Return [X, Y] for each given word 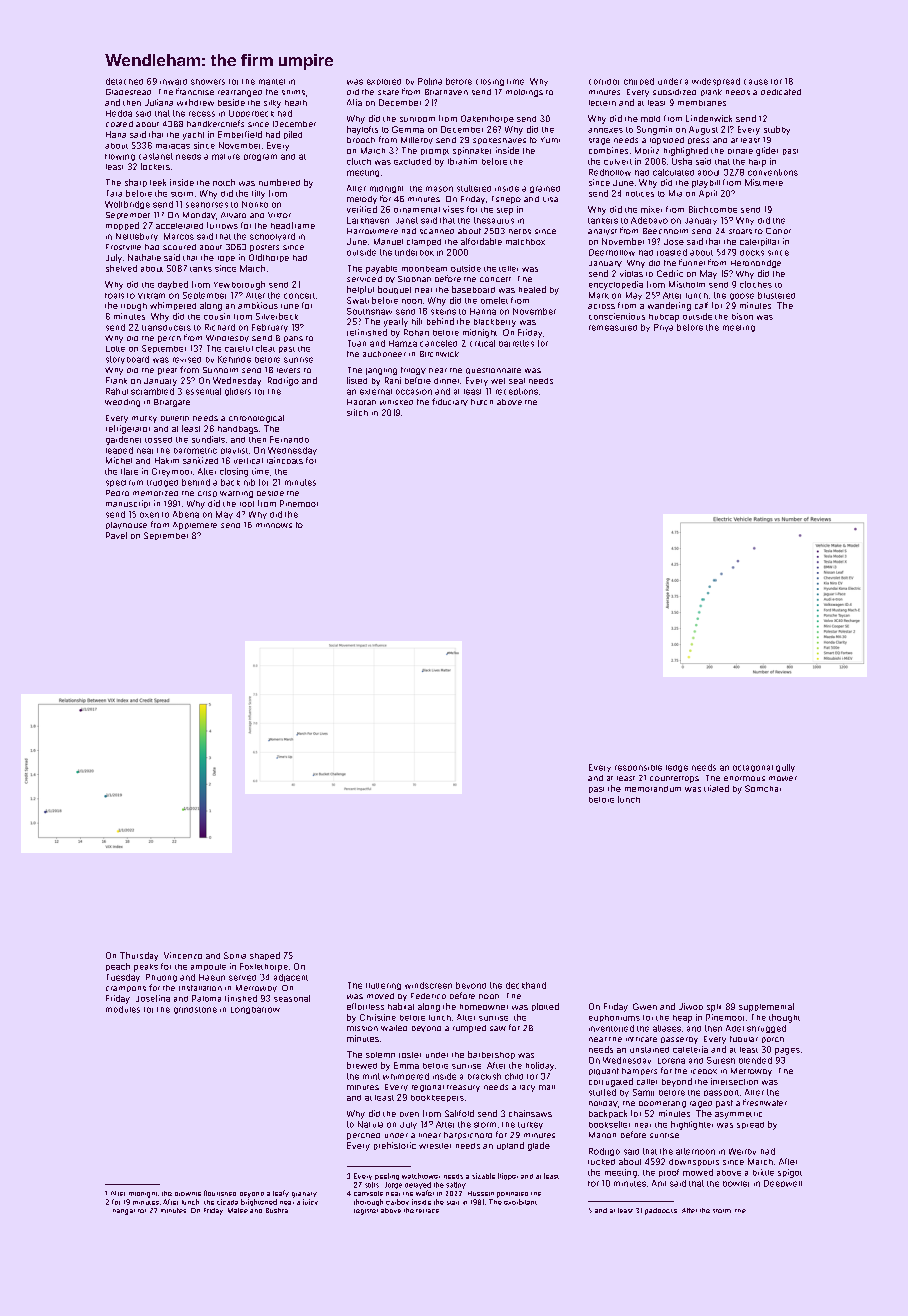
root [247, 504]
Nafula [370, 1124]
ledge [677, 768]
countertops [674, 779]
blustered [776, 295]
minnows [274, 525]
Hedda [119, 113]
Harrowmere [372, 231]
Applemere [195, 526]
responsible [638, 768]
